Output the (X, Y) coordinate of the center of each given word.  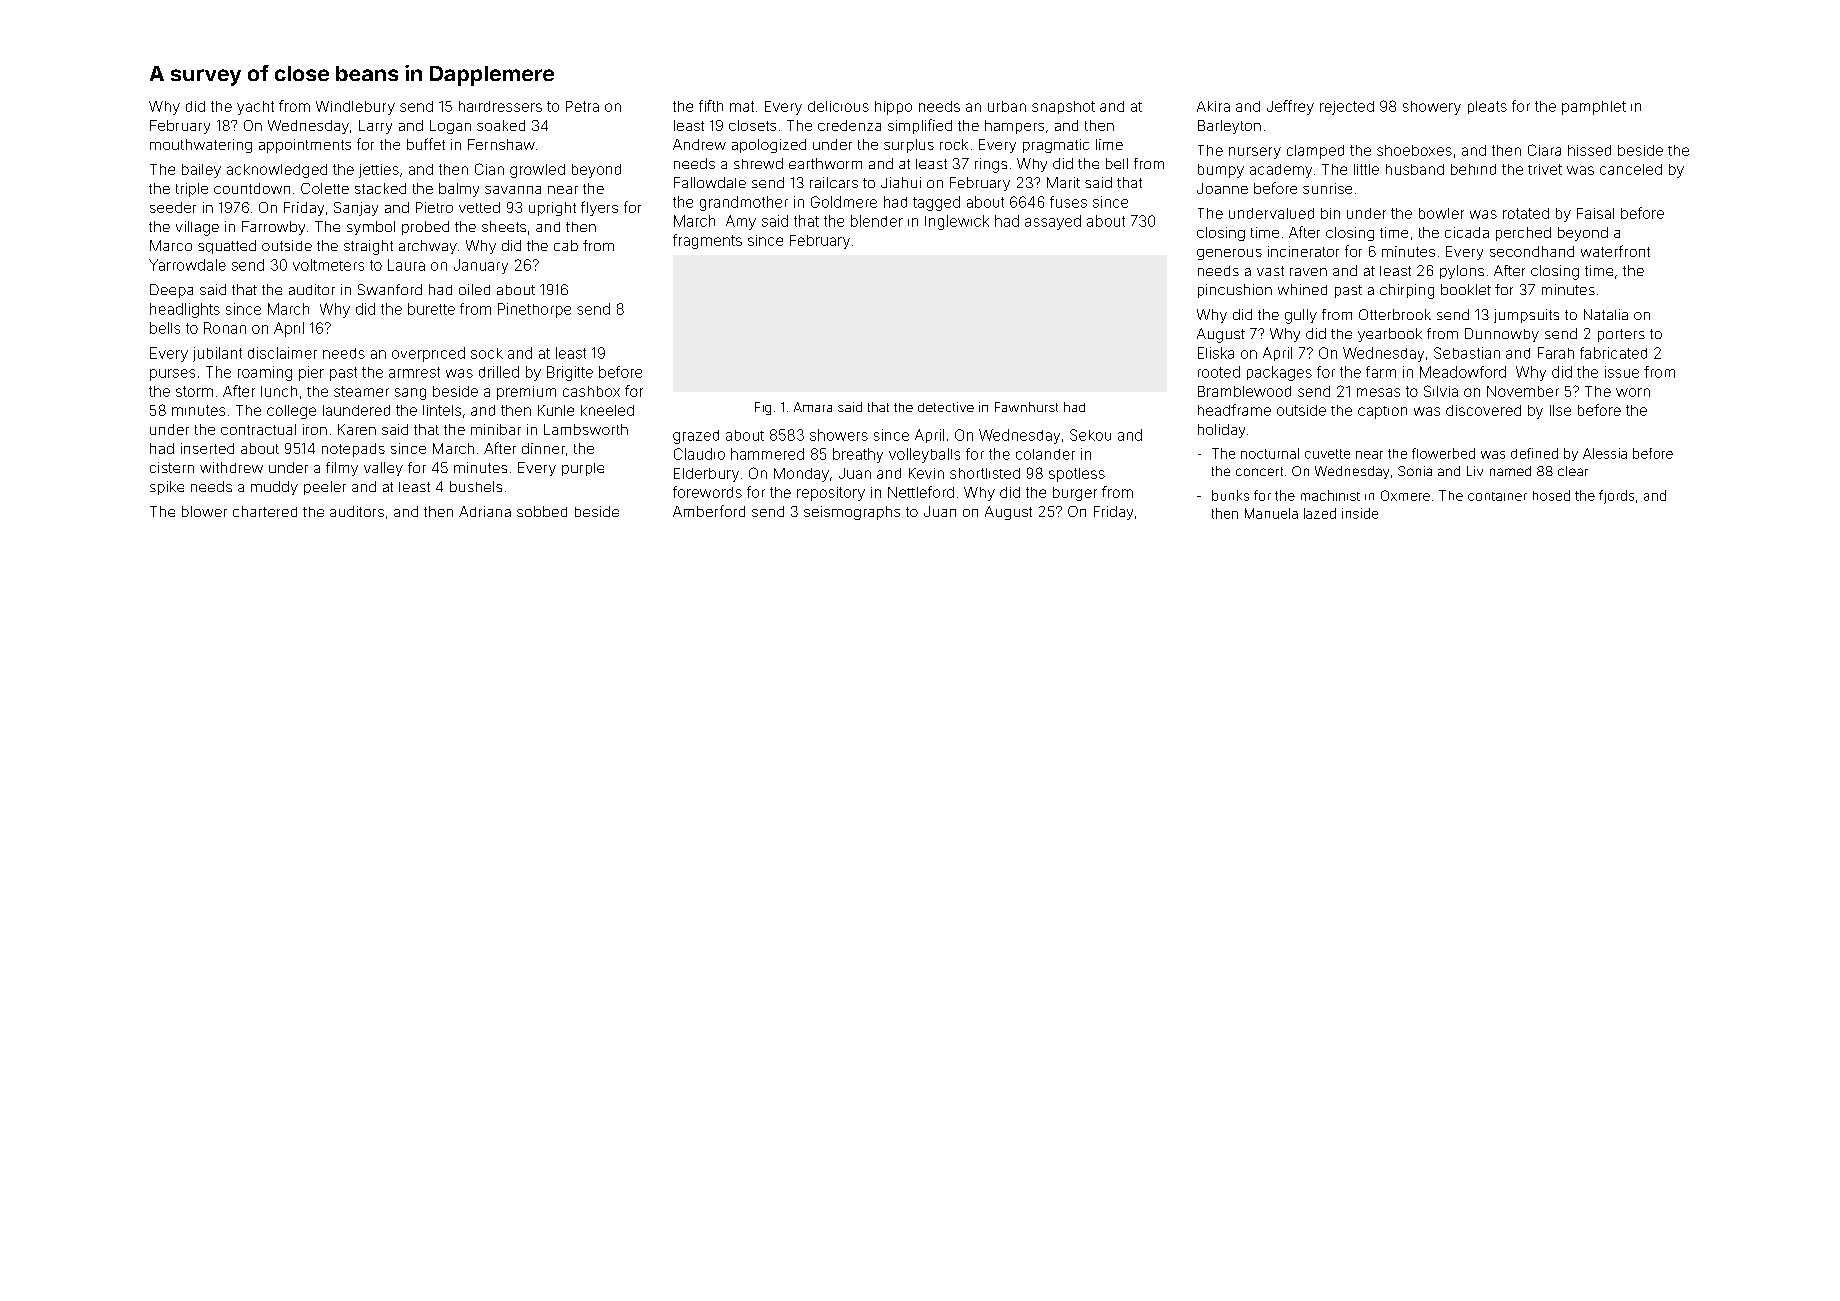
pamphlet (1594, 108)
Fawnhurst (1026, 407)
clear (1573, 471)
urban (1007, 106)
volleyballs (924, 455)
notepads (353, 450)
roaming (265, 373)
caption (1382, 412)
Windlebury (355, 108)
